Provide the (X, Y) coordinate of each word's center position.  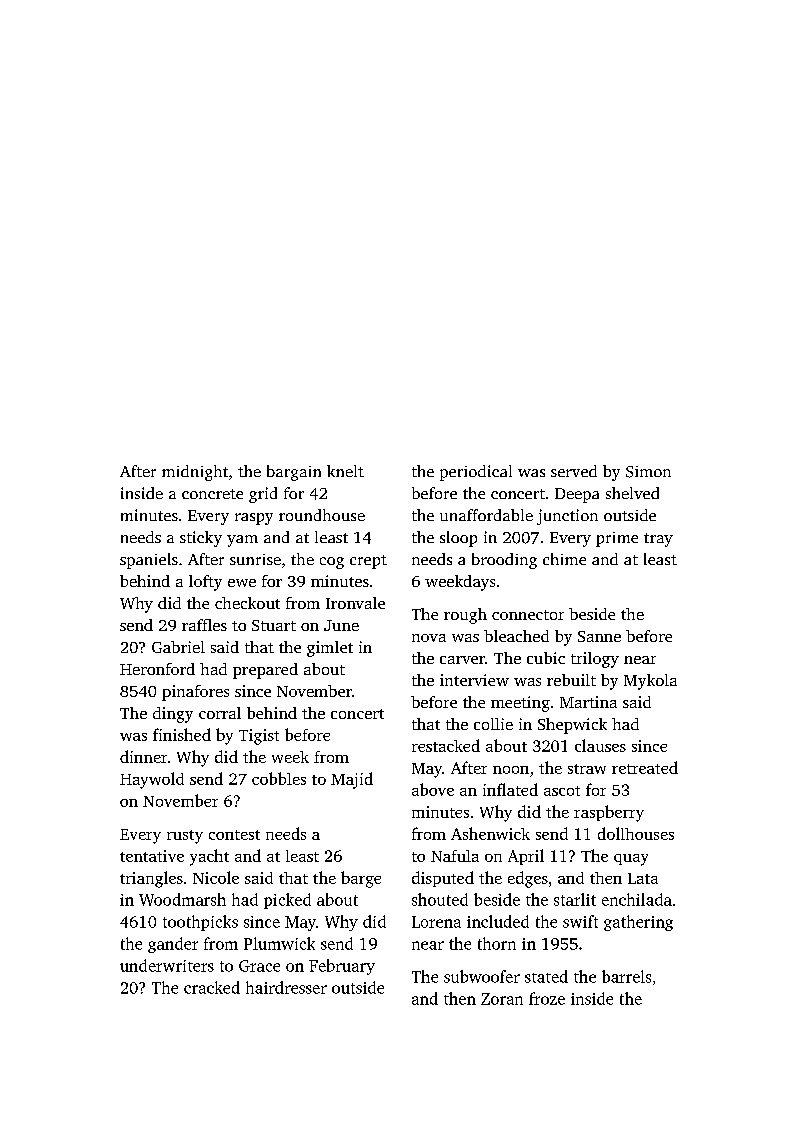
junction (567, 517)
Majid (352, 780)
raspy (254, 519)
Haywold (152, 780)
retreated (645, 767)
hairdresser (286, 987)
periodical (476, 473)
